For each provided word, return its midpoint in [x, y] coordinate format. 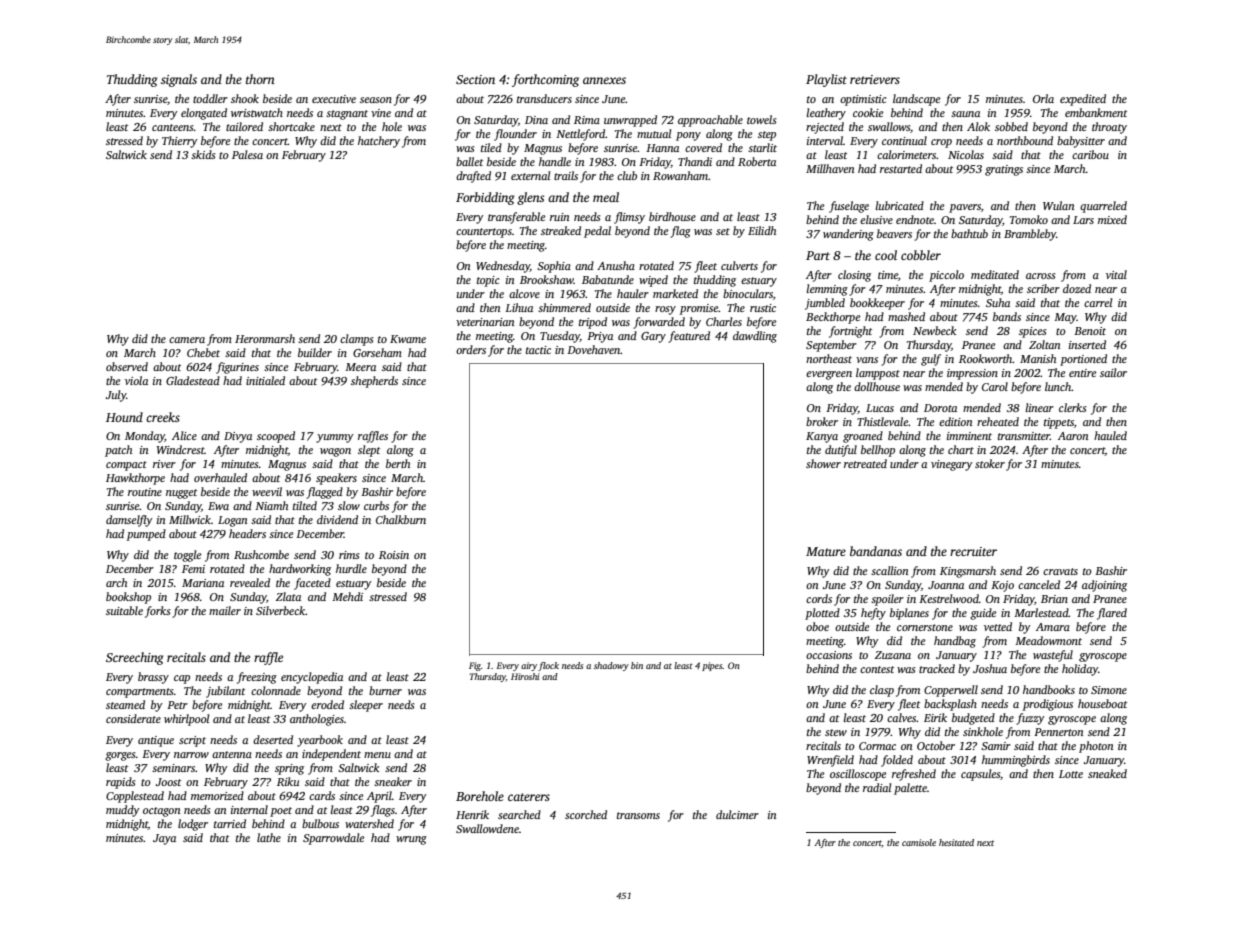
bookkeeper [877, 304]
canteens [173, 127]
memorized [217, 795]
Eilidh [762, 230]
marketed [675, 293]
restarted [901, 168]
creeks [163, 417]
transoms [638, 815]
